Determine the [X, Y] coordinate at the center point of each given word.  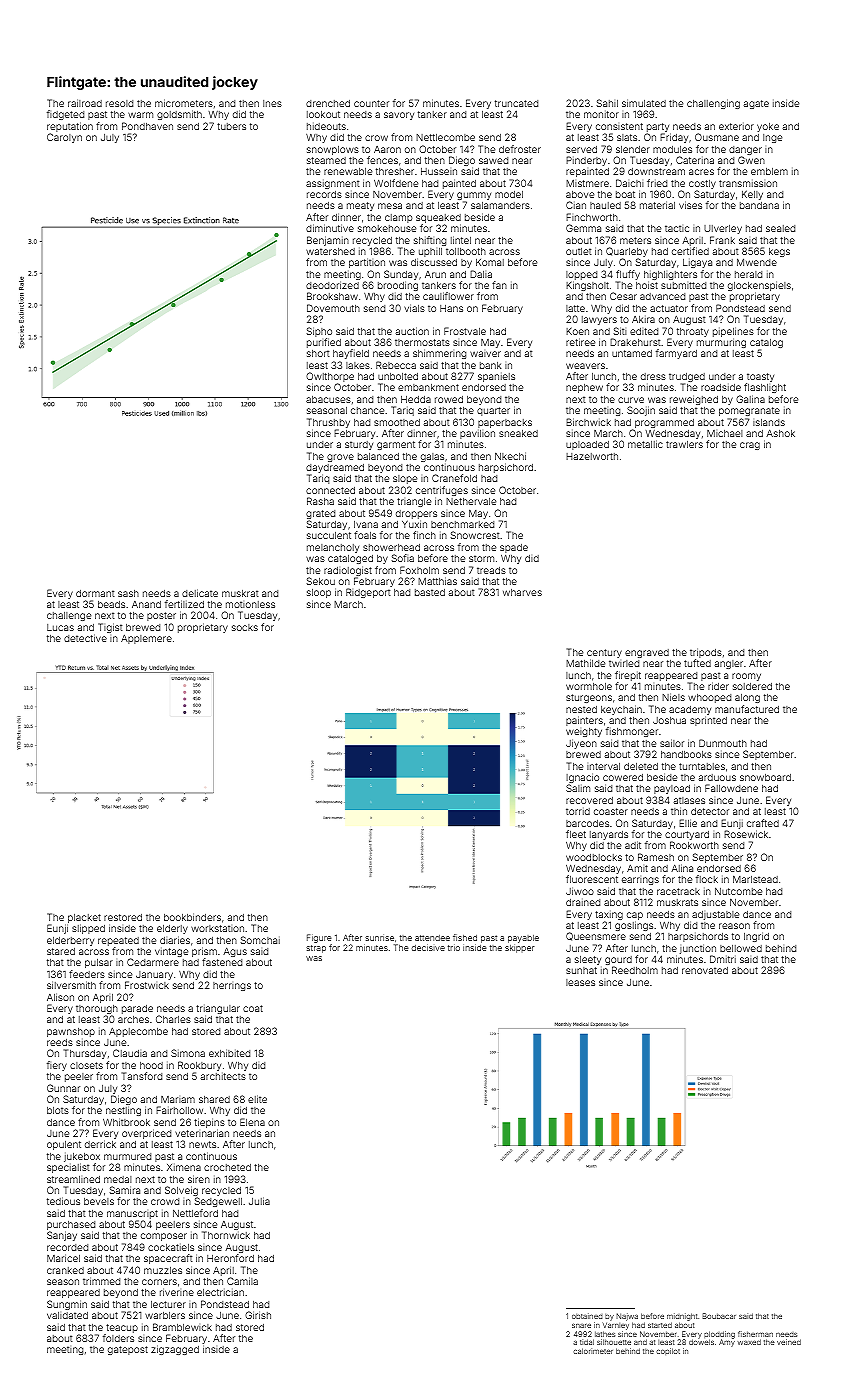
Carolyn [64, 138]
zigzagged [175, 1350]
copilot [668, 1351]
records [324, 194]
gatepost [128, 1350]
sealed [780, 228]
